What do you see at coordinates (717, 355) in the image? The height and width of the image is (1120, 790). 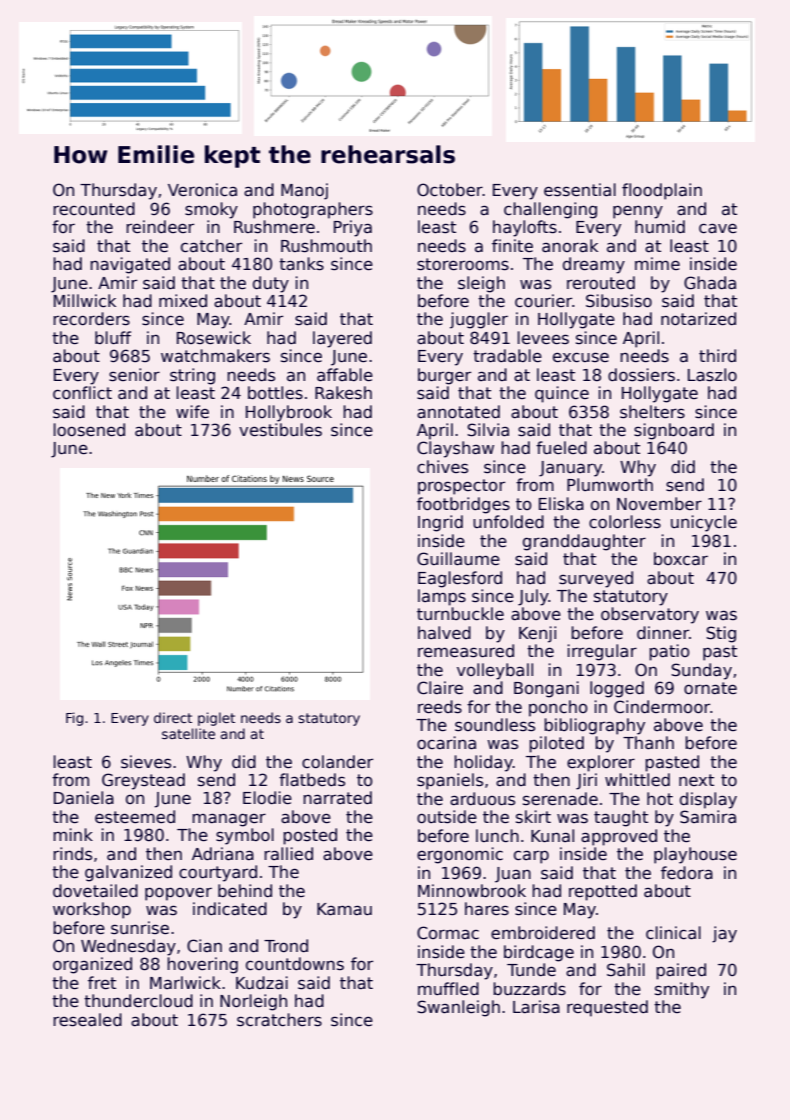 I see `third` at bounding box center [717, 355].
